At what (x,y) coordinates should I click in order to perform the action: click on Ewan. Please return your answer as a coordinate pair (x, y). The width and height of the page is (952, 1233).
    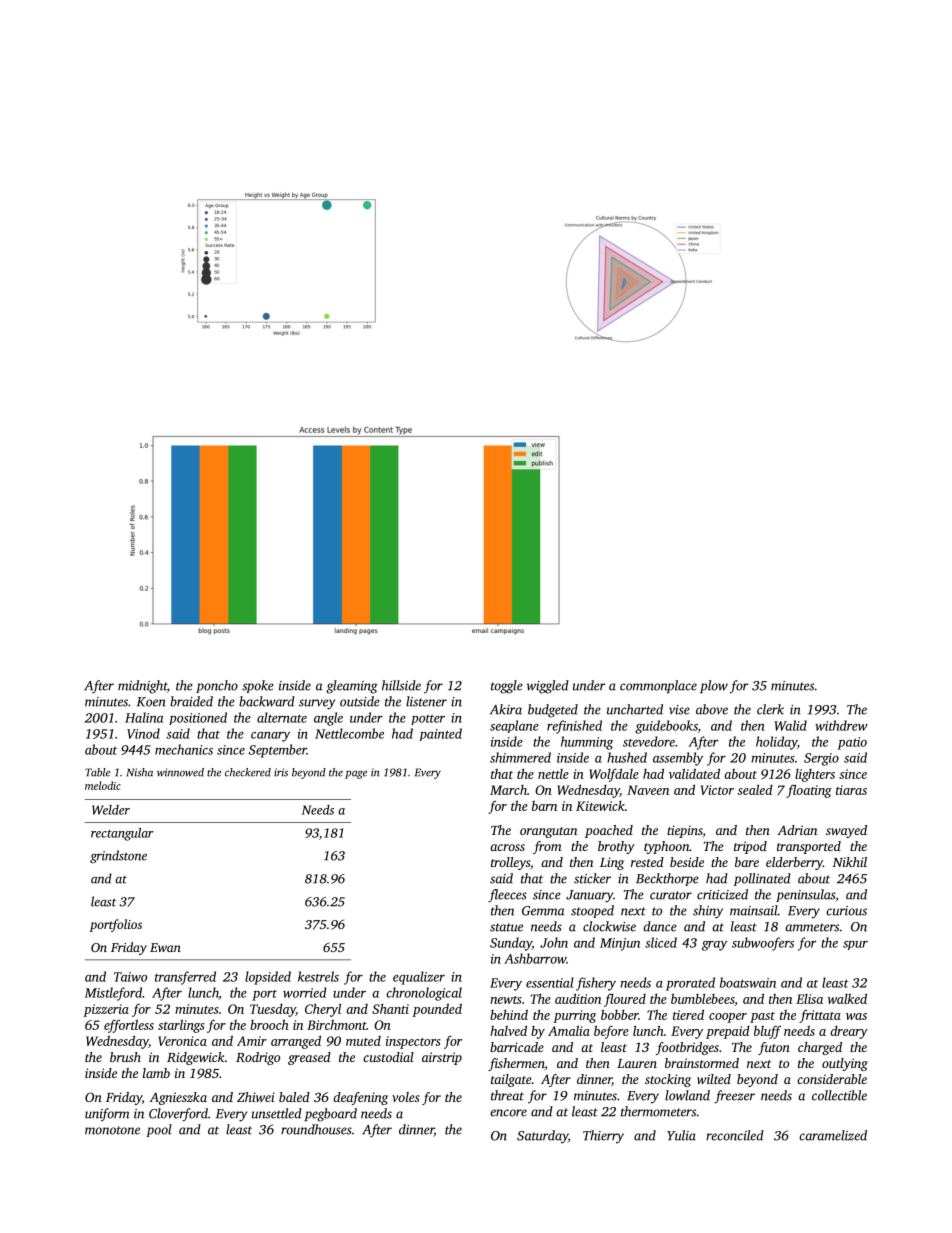
    Looking at the image, I should click on (165, 947).
